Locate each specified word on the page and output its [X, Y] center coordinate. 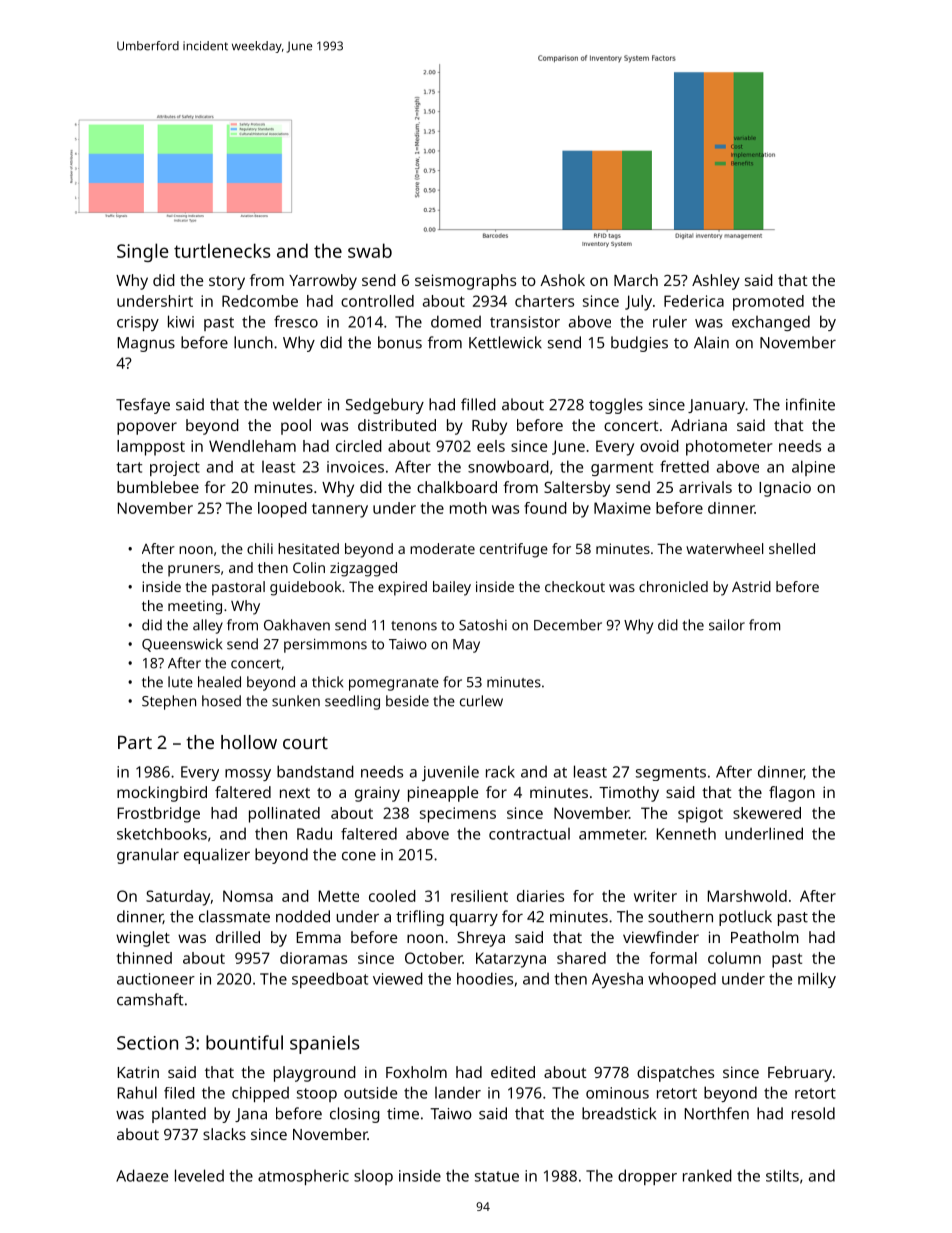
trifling [420, 918]
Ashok [562, 280]
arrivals [705, 487]
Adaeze [142, 1175]
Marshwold [747, 896]
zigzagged [363, 569]
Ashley [716, 282]
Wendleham [252, 446]
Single [142, 252]
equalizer [217, 856]
